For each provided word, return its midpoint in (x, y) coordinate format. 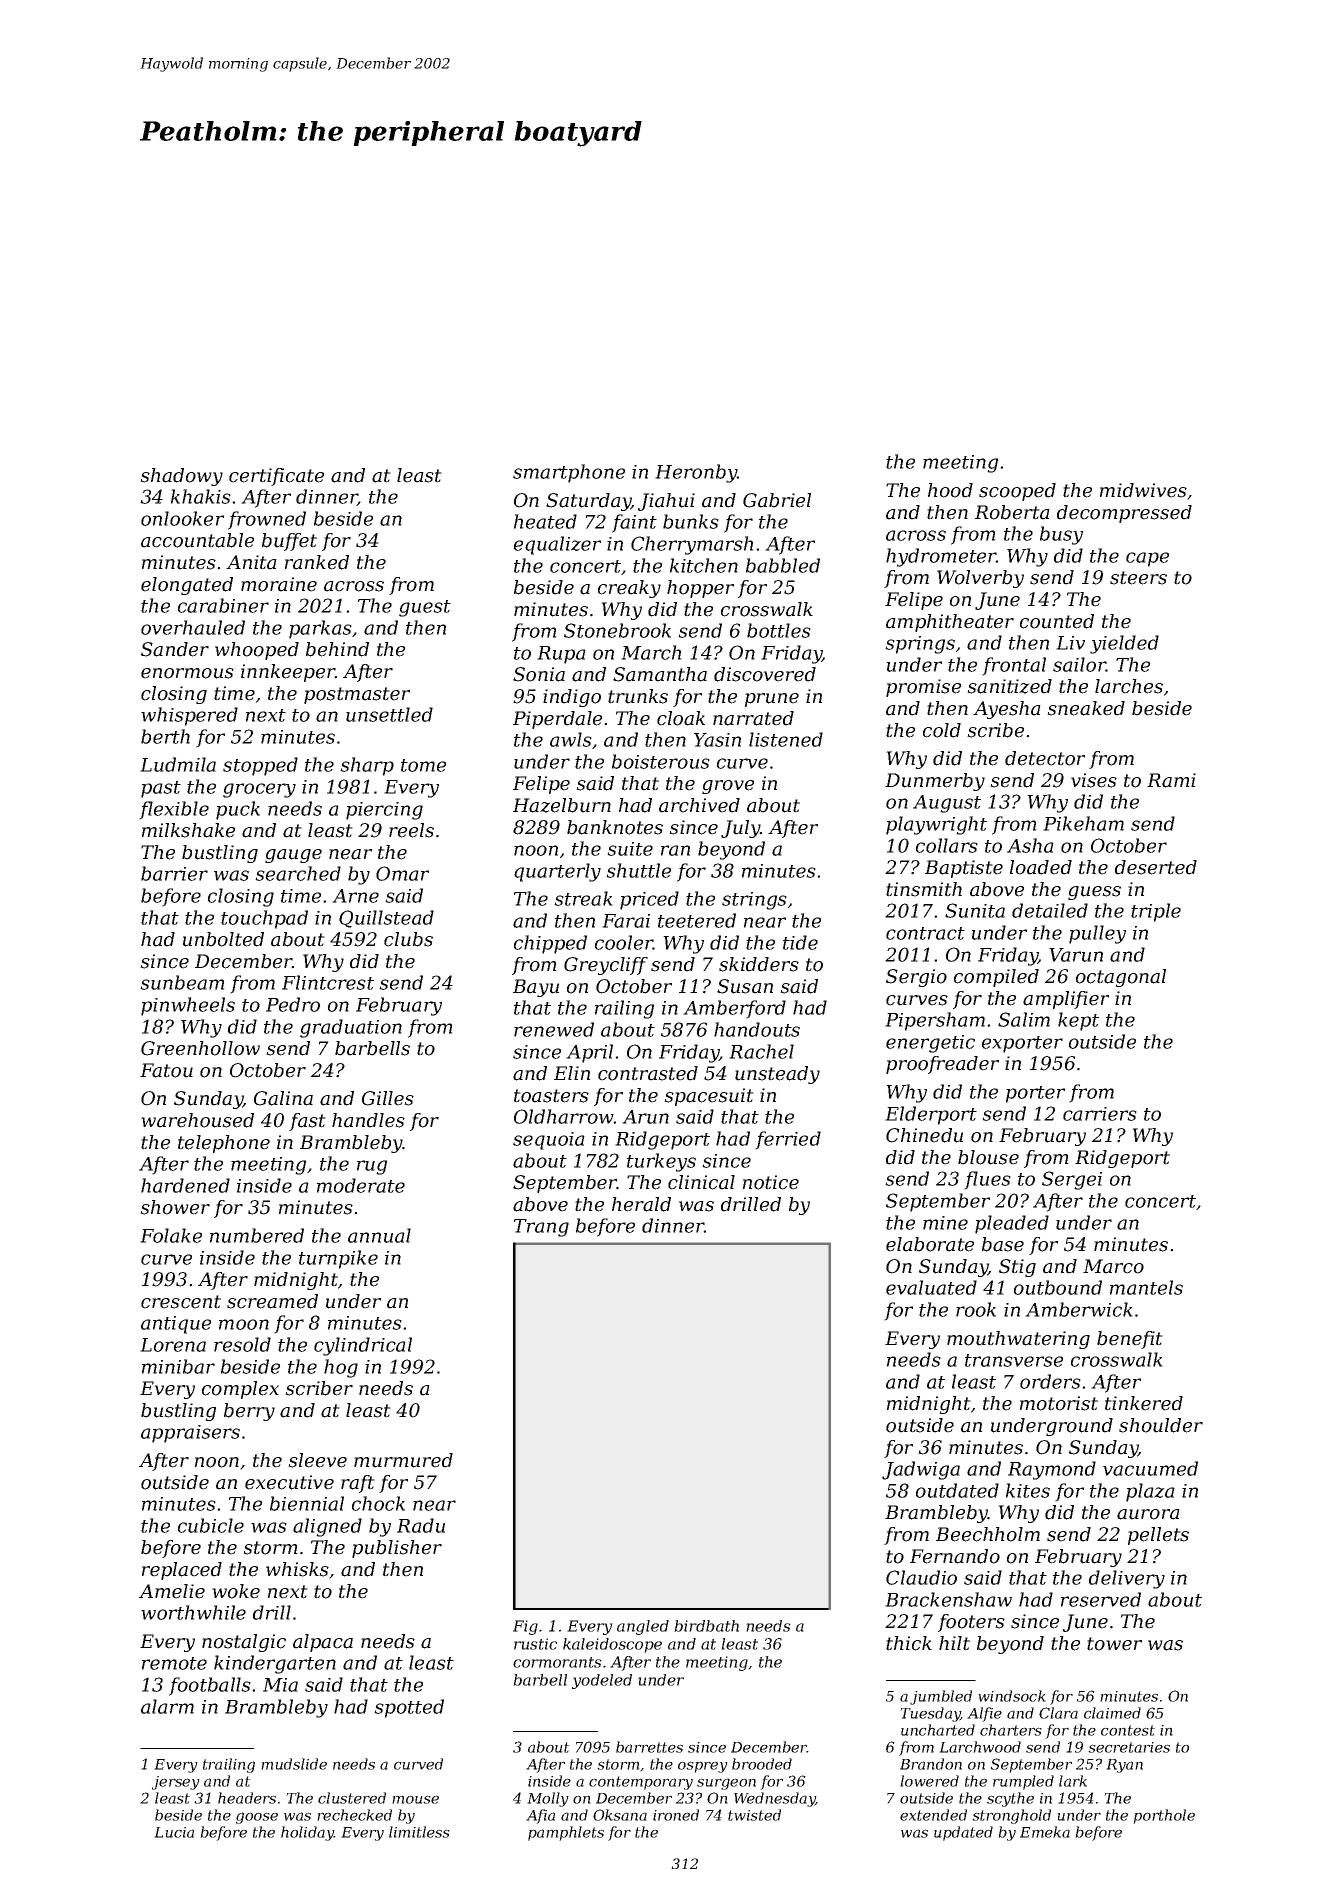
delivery (1127, 1579)
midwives (1143, 490)
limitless (419, 1832)
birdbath (706, 1626)
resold (242, 1344)
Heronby (696, 473)
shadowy (181, 477)
